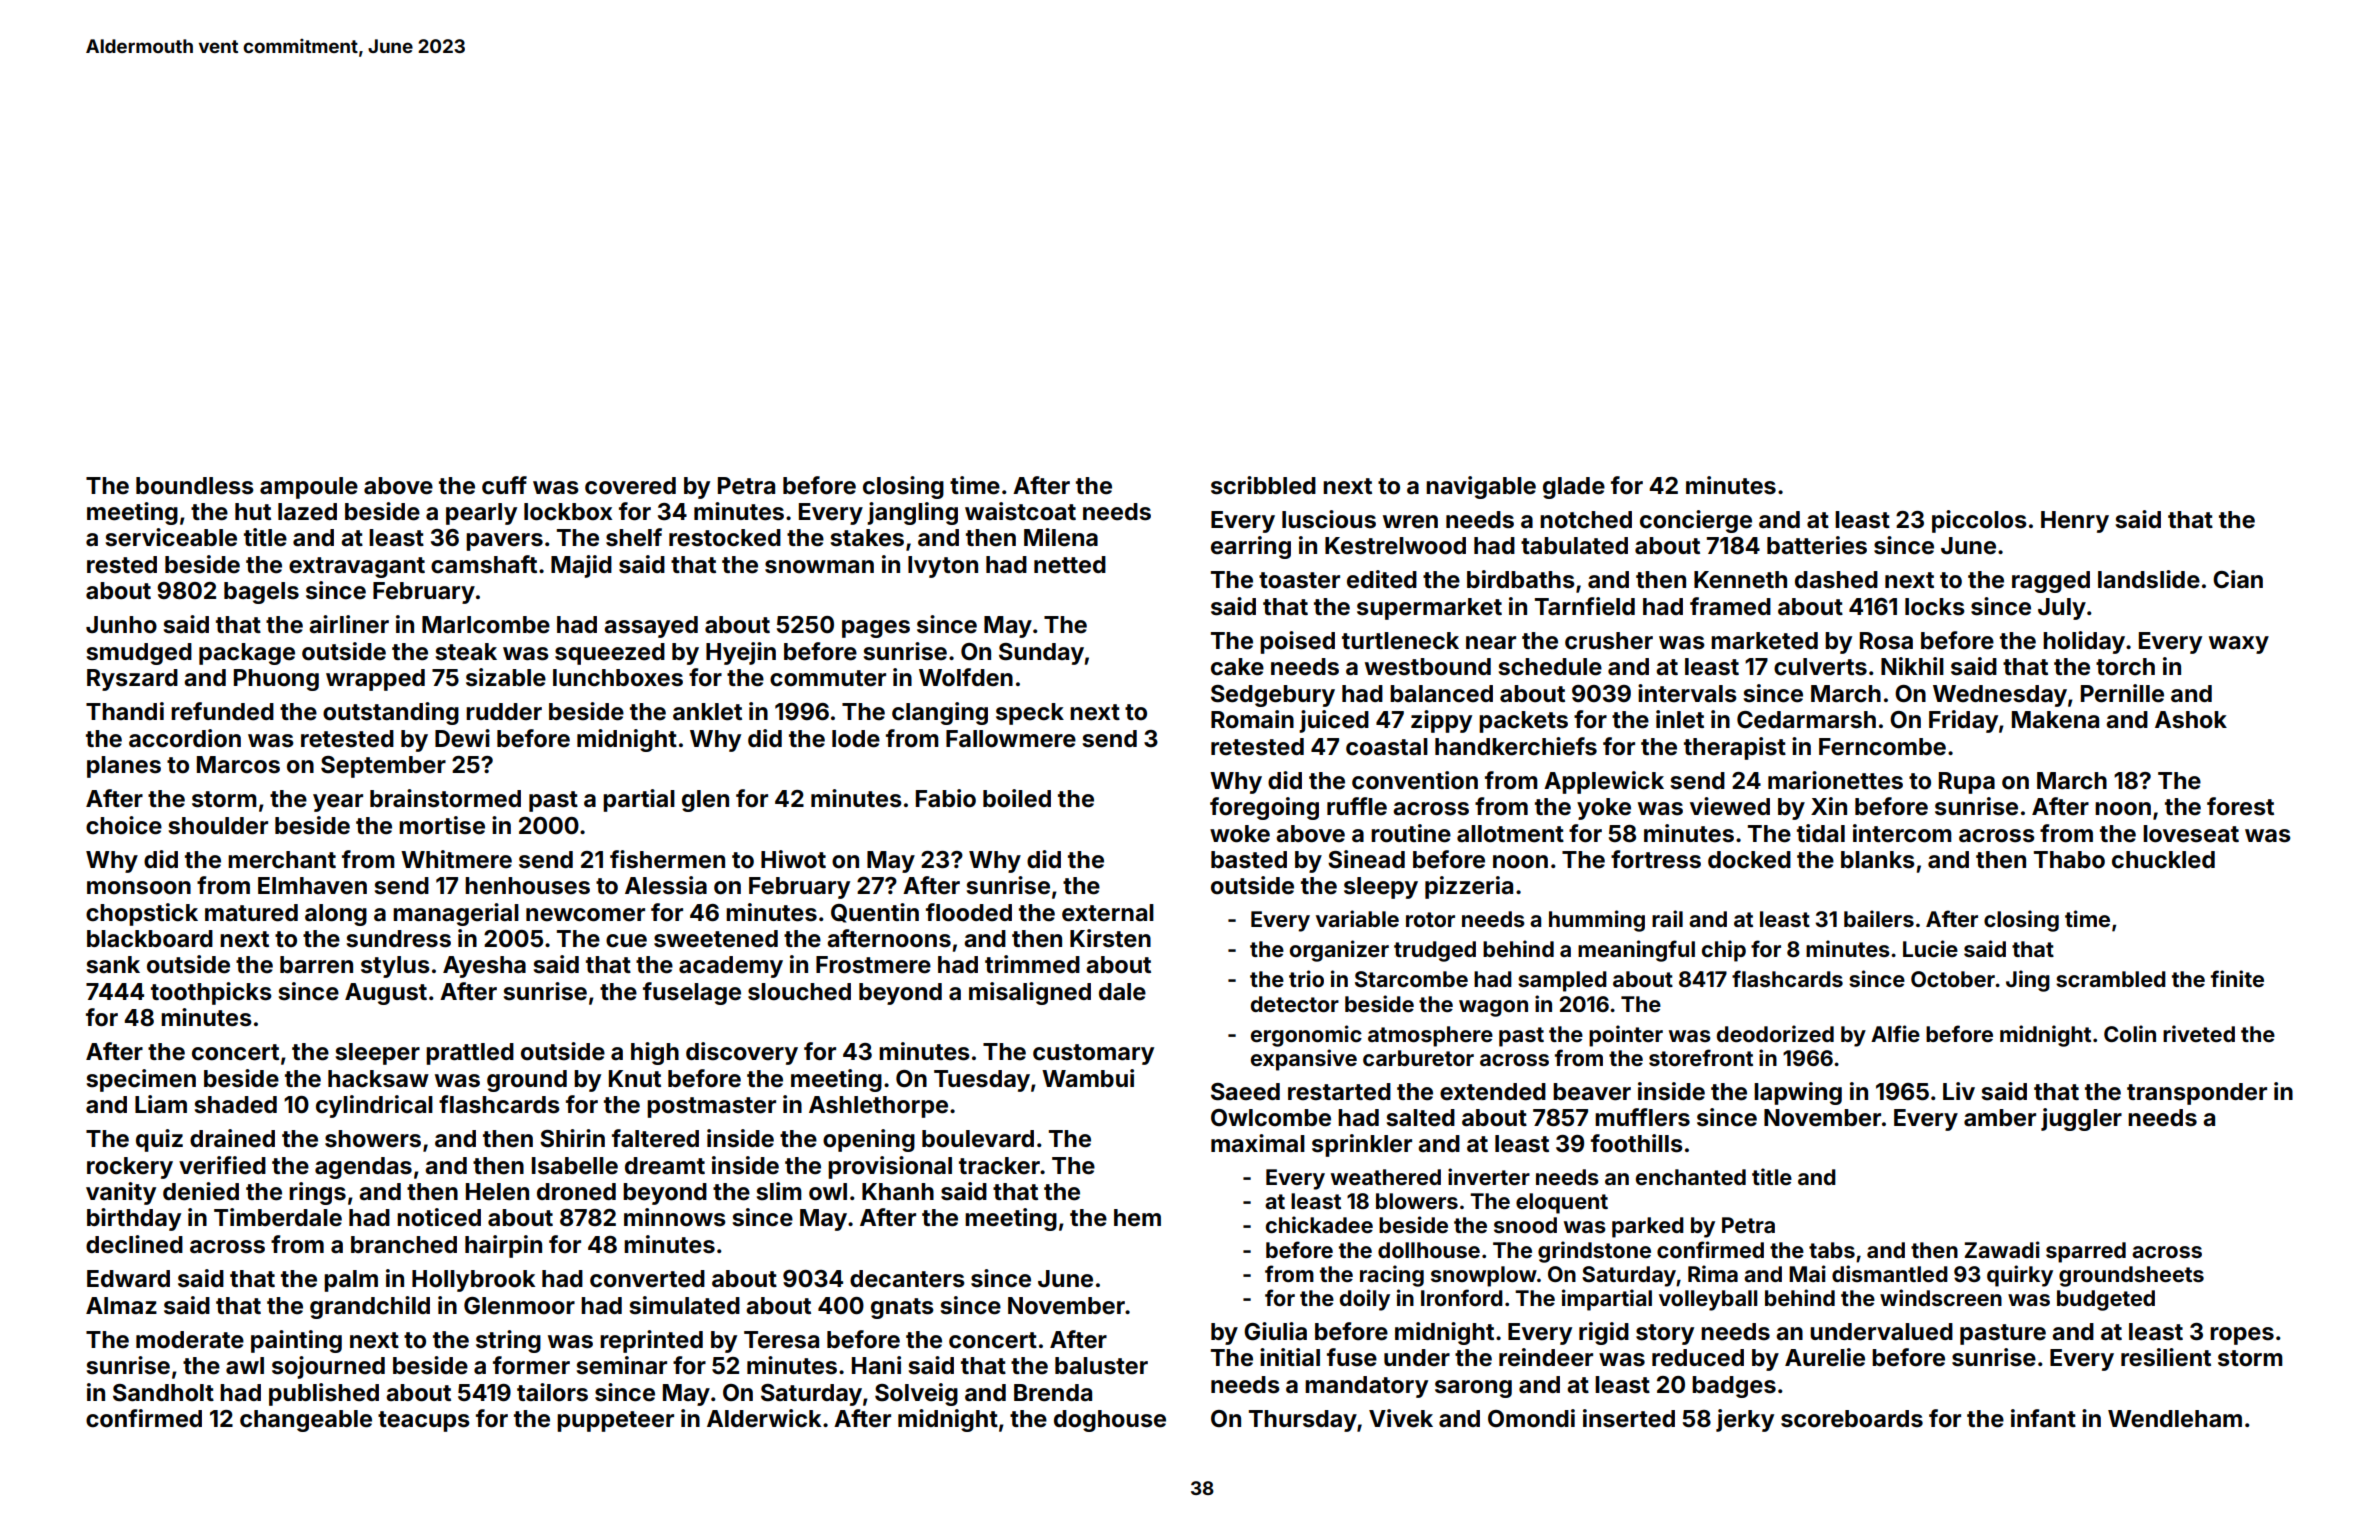 The image size is (2380, 1540). I want to click on trimmed, so click(1032, 964).
